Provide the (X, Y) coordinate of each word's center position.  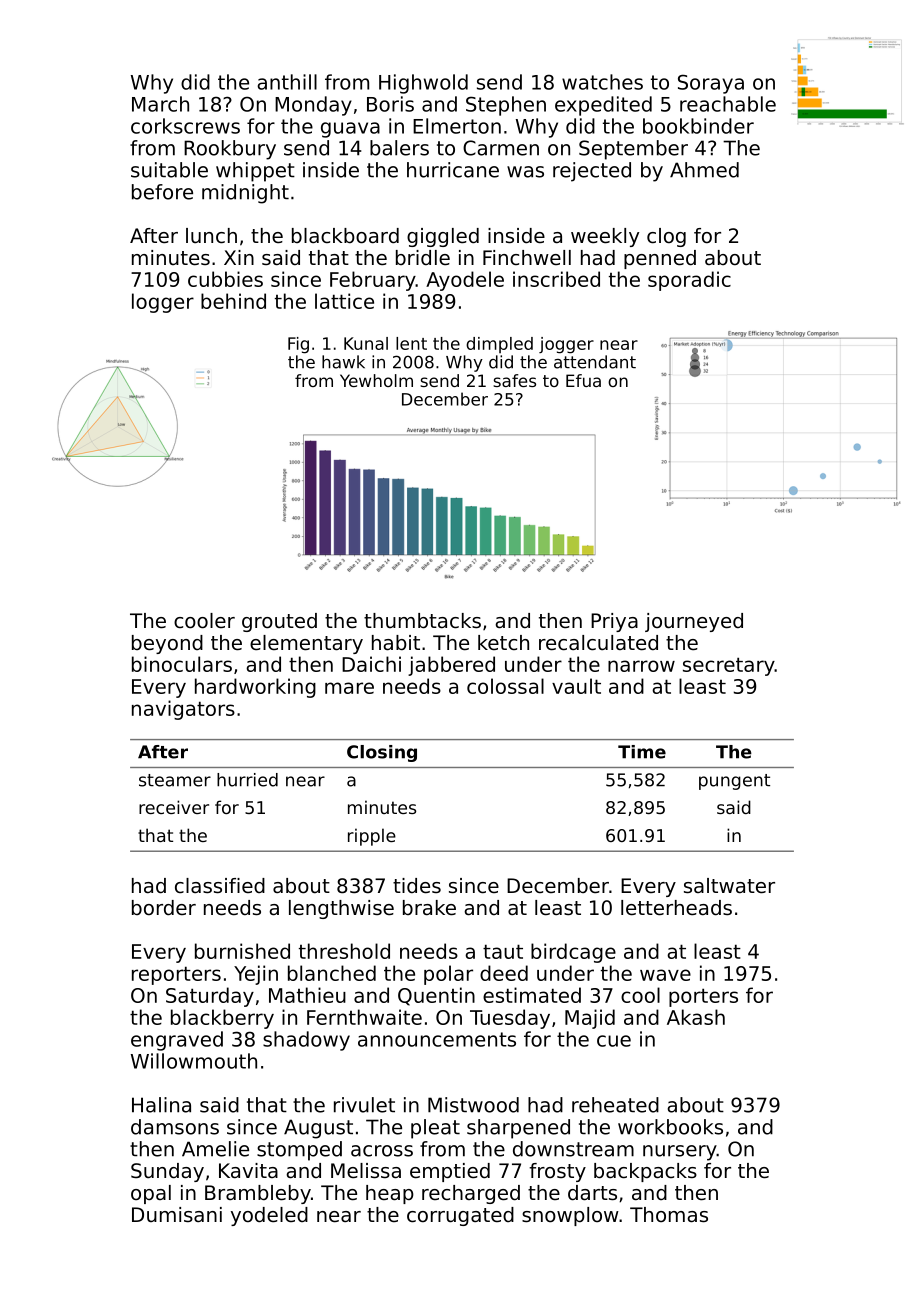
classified (220, 886)
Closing (382, 753)
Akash (696, 1017)
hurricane (453, 170)
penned (660, 259)
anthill (287, 82)
